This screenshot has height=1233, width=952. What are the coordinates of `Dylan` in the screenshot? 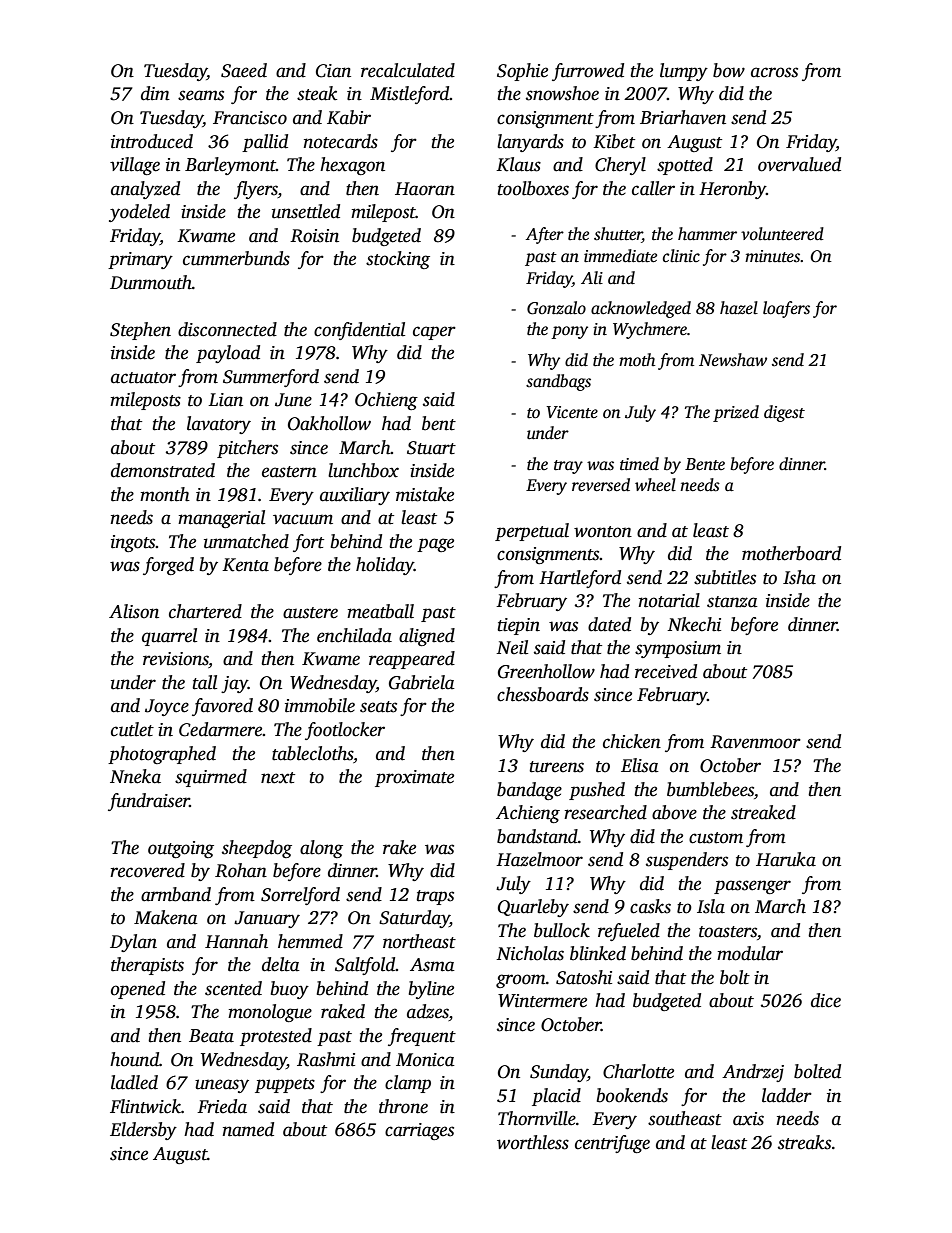 It's located at (133, 943).
